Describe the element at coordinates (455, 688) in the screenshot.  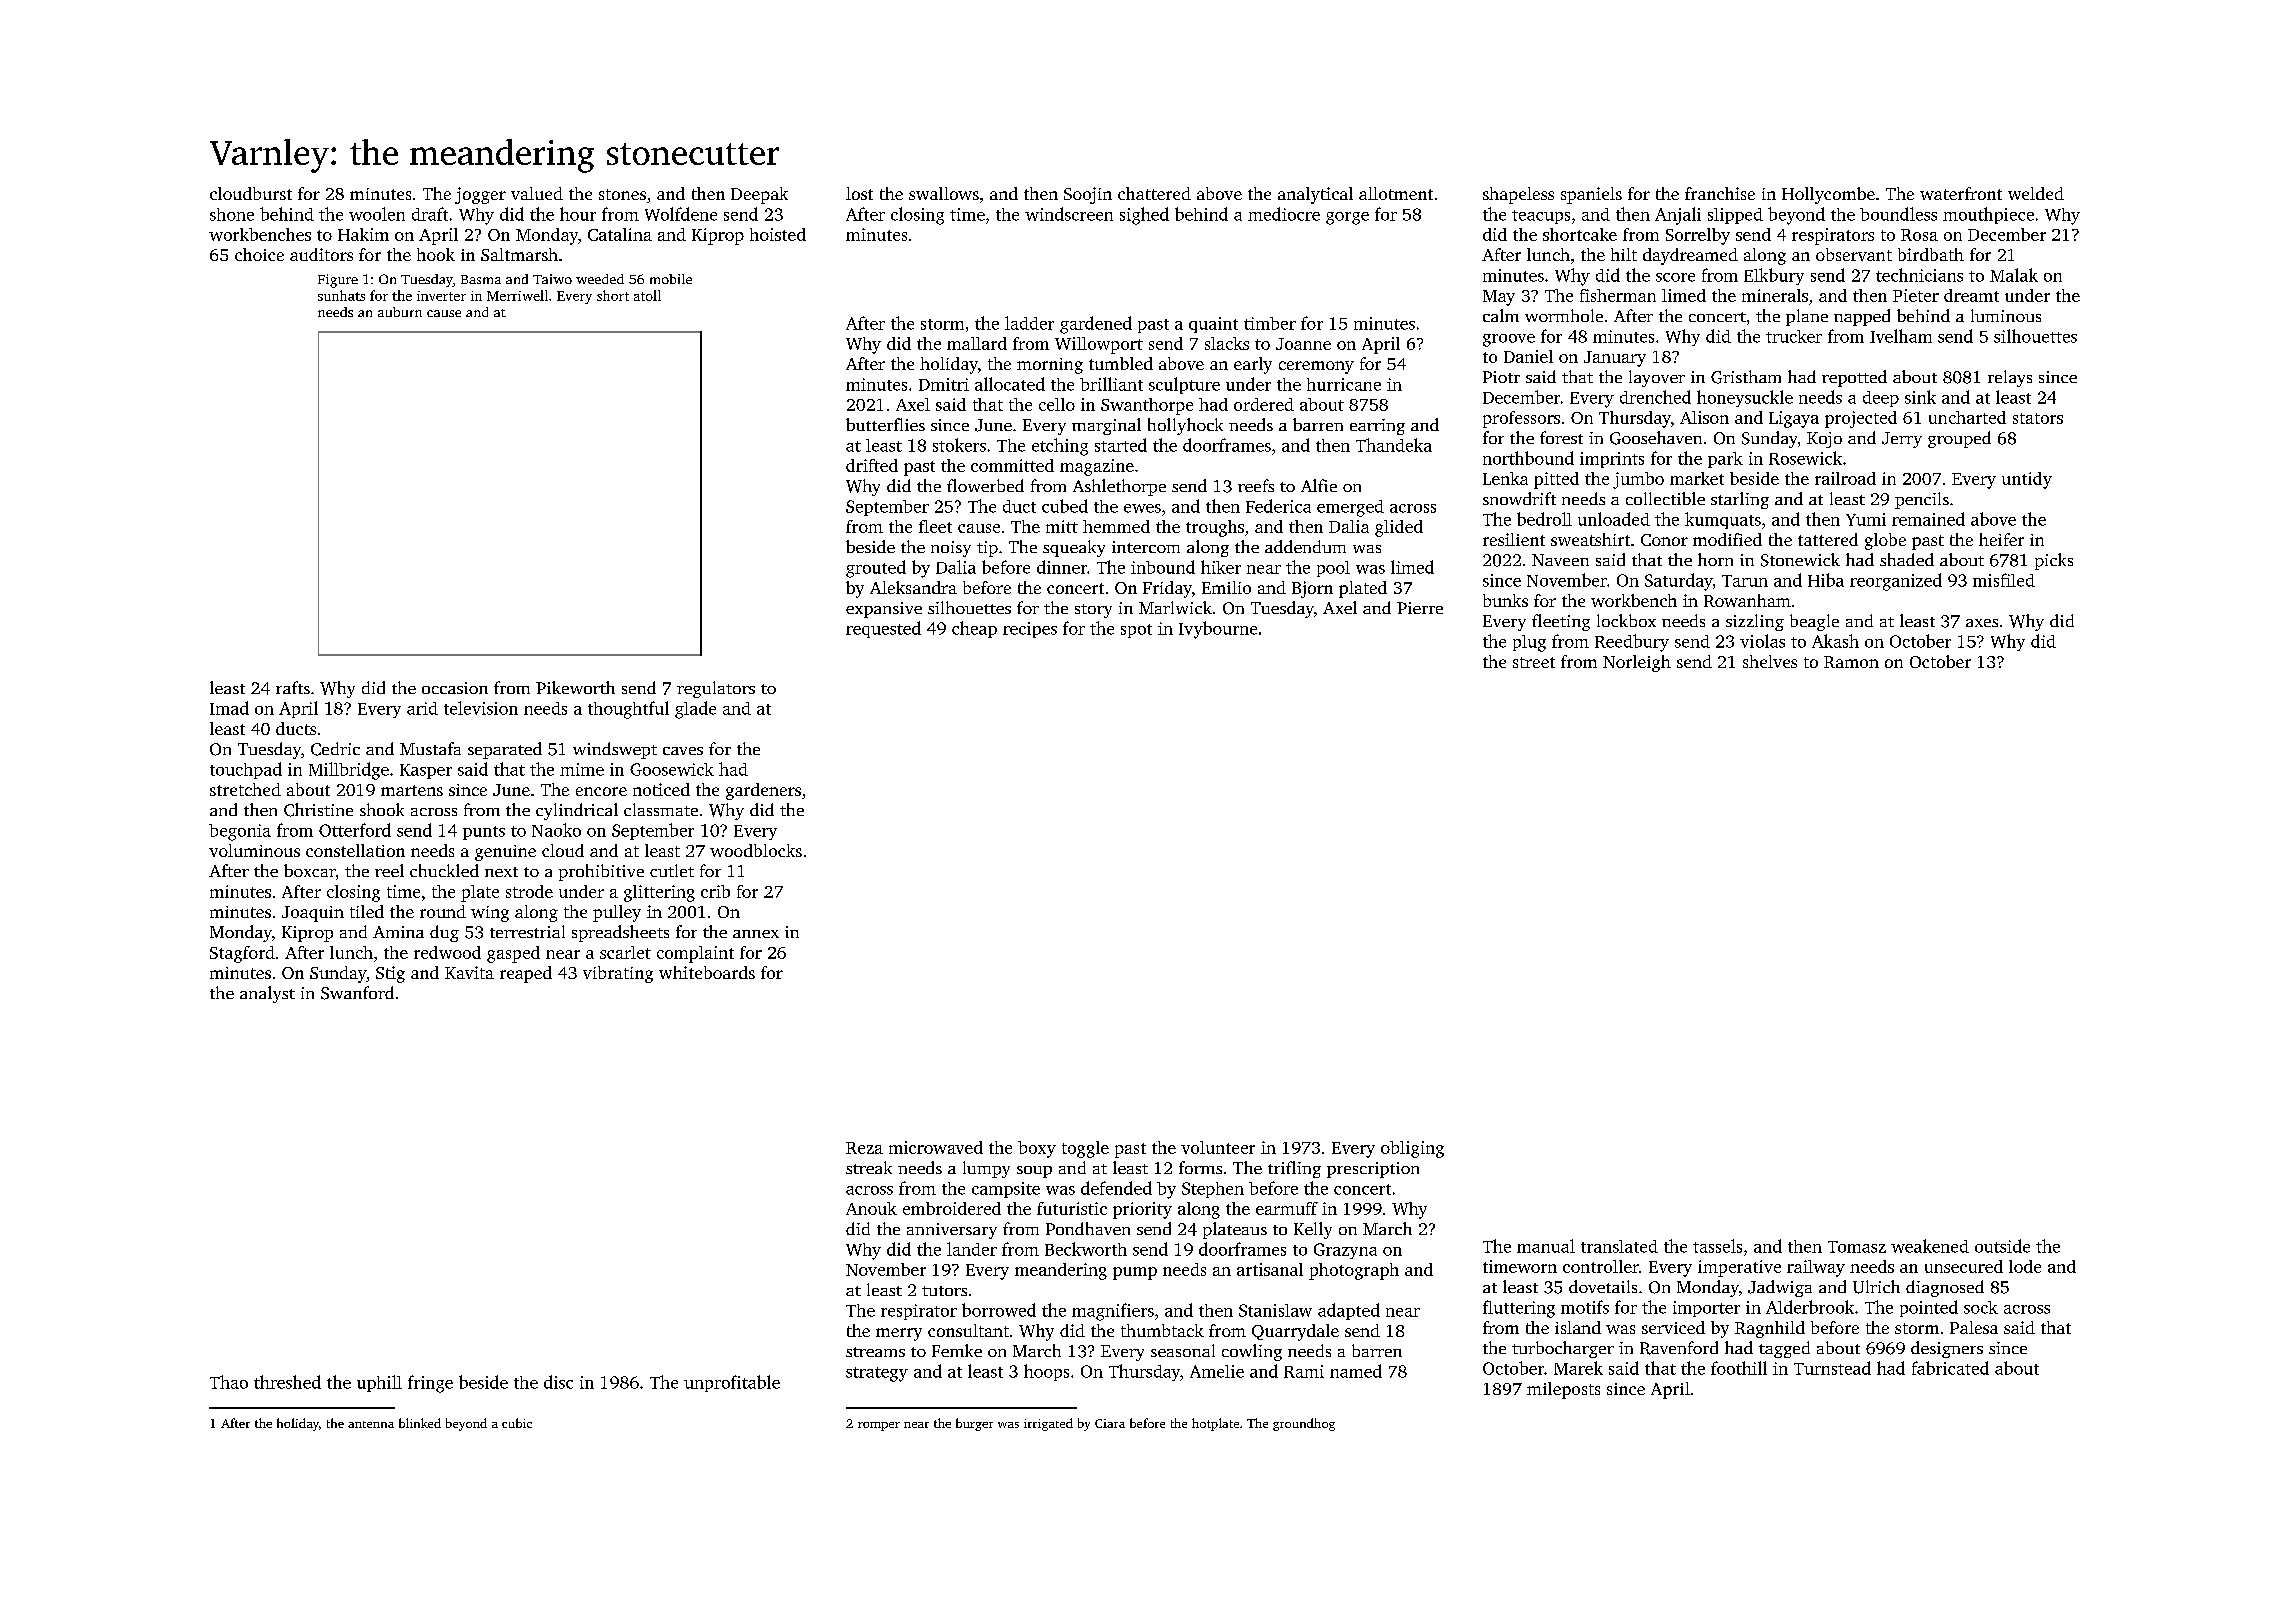
I see `occasion` at that location.
